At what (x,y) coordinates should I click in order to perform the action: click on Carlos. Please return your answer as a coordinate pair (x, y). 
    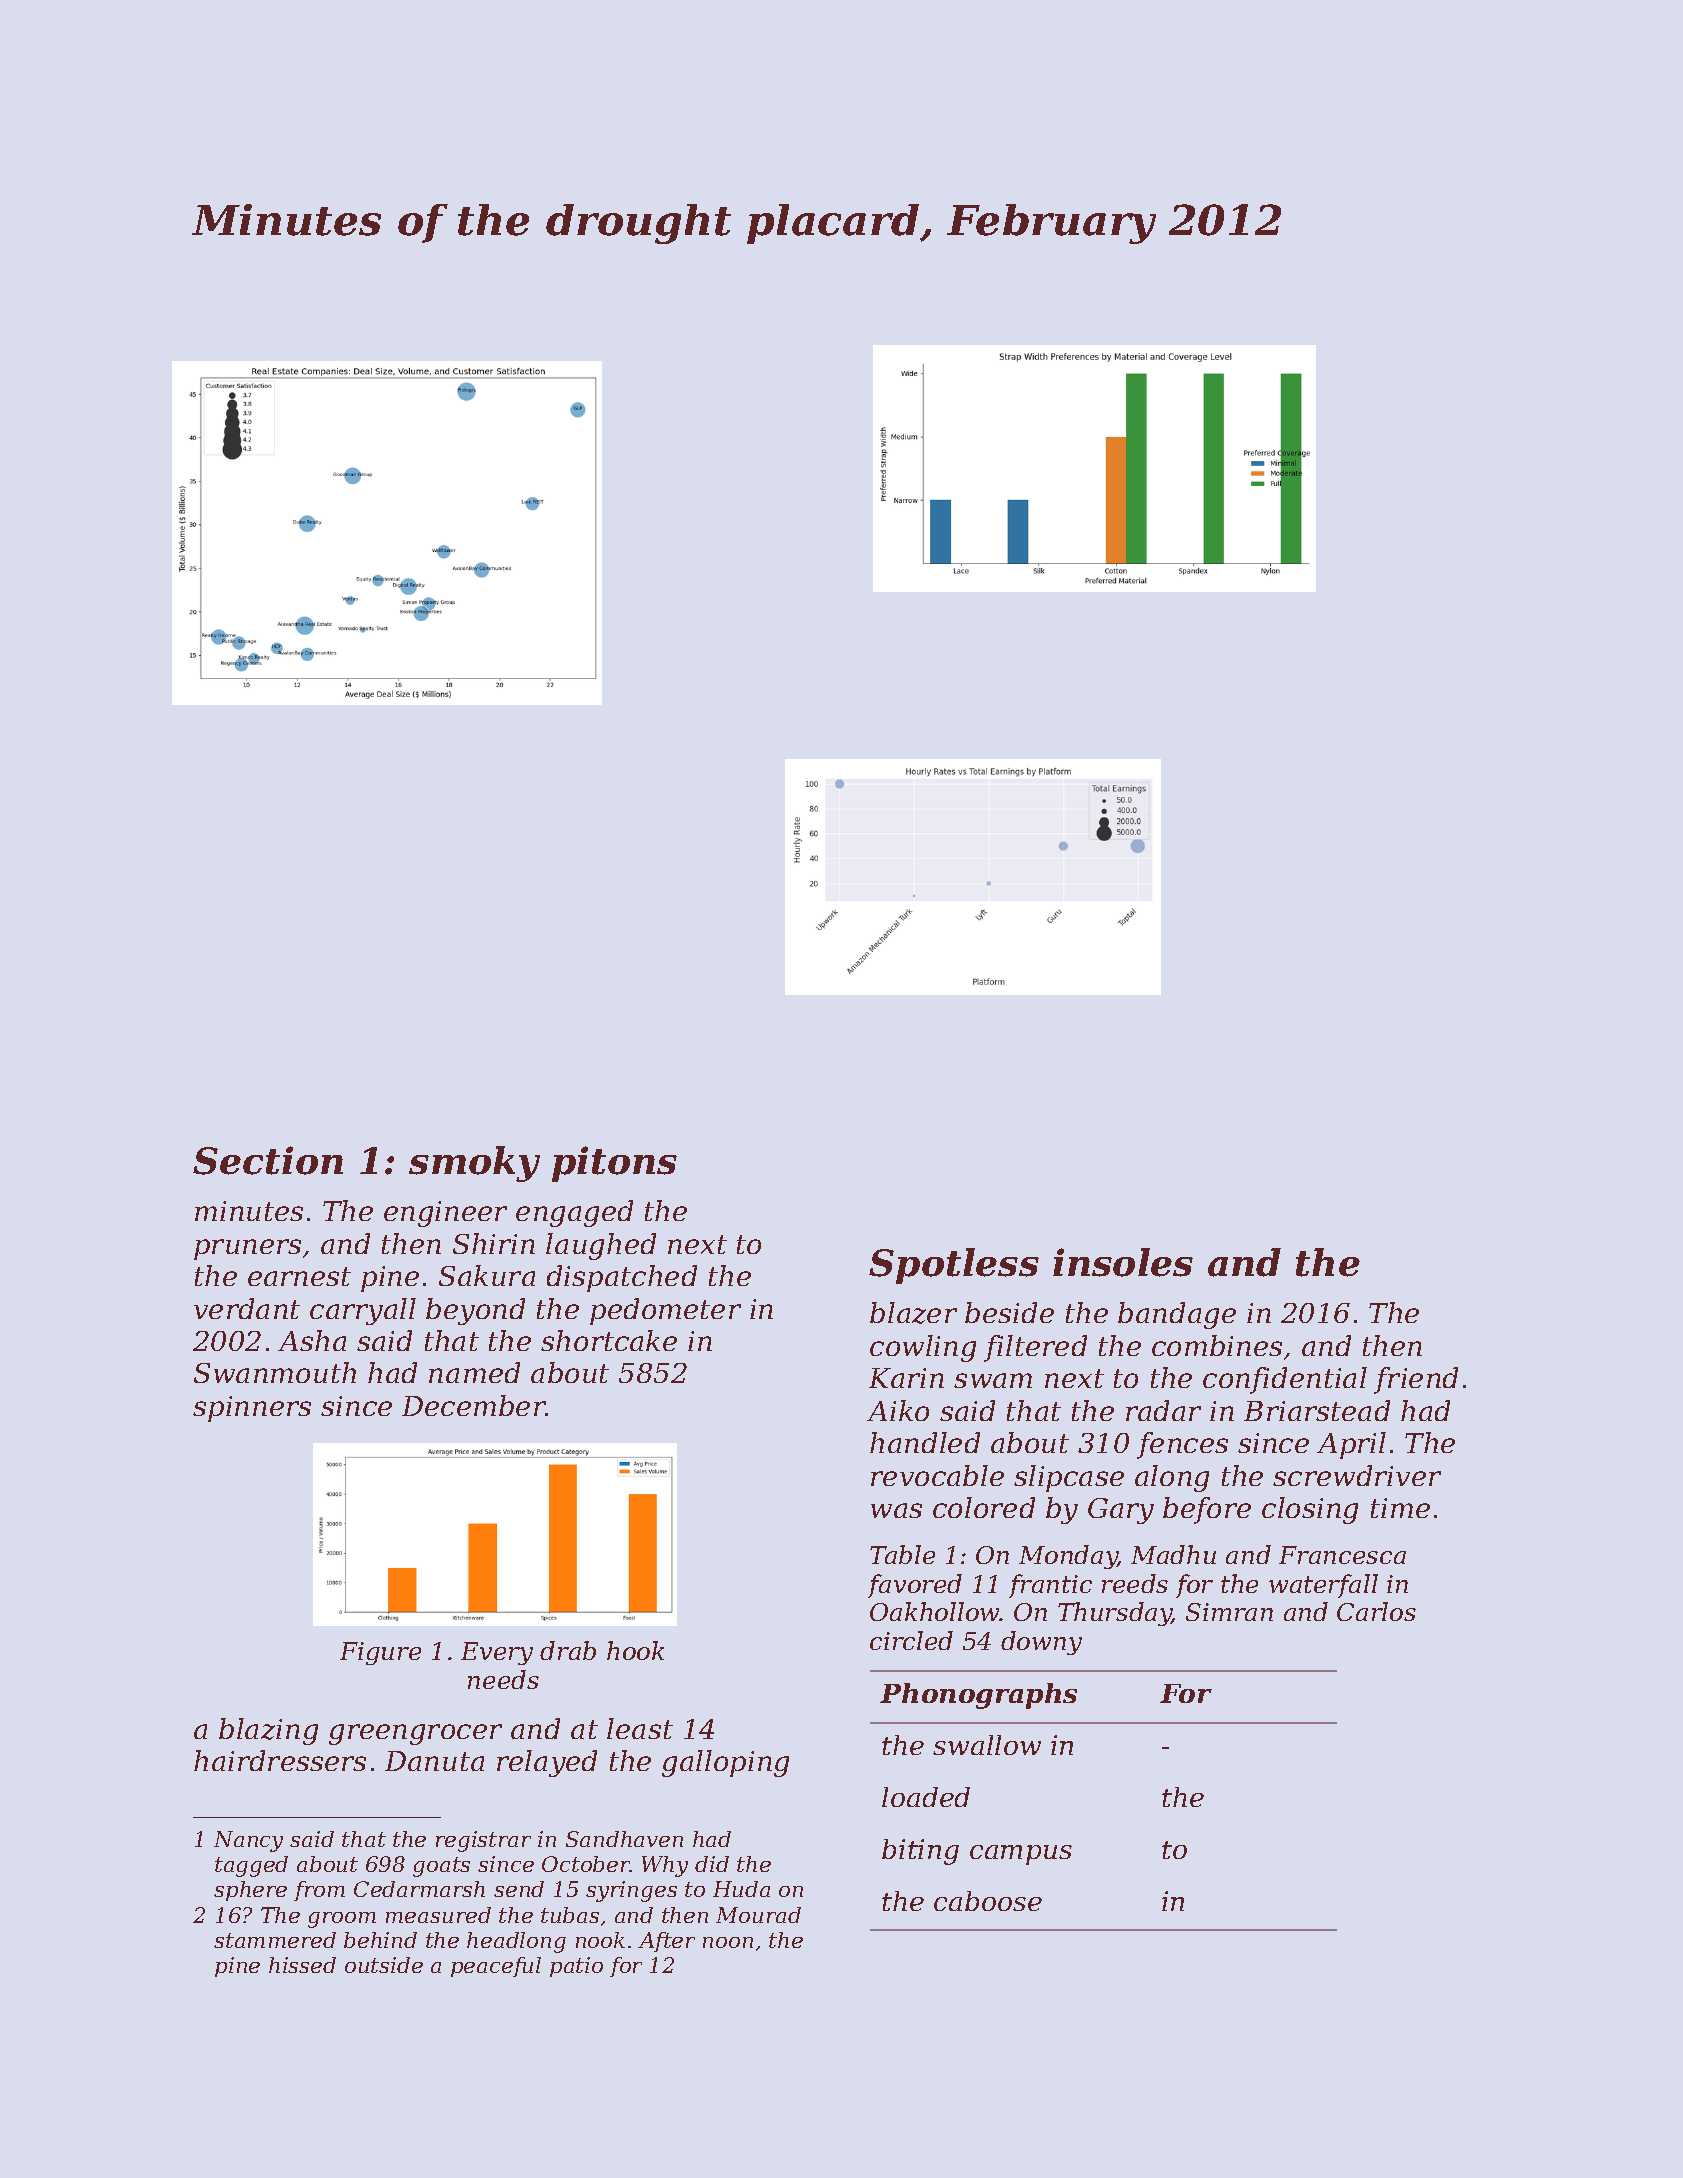
    Looking at the image, I should click on (1376, 1611).
